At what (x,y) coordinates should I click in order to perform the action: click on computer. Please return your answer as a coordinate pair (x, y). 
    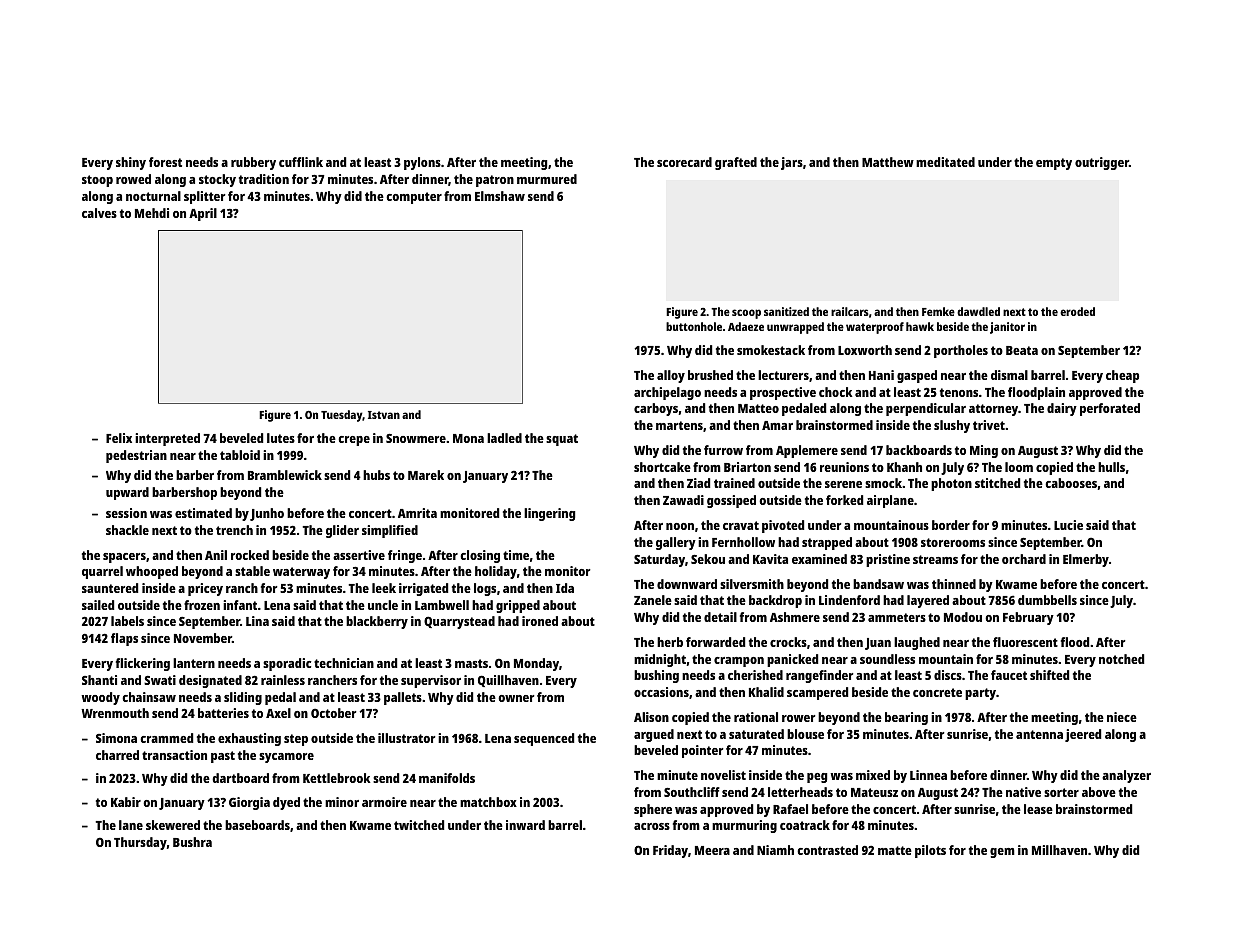
    Looking at the image, I should click on (414, 198).
